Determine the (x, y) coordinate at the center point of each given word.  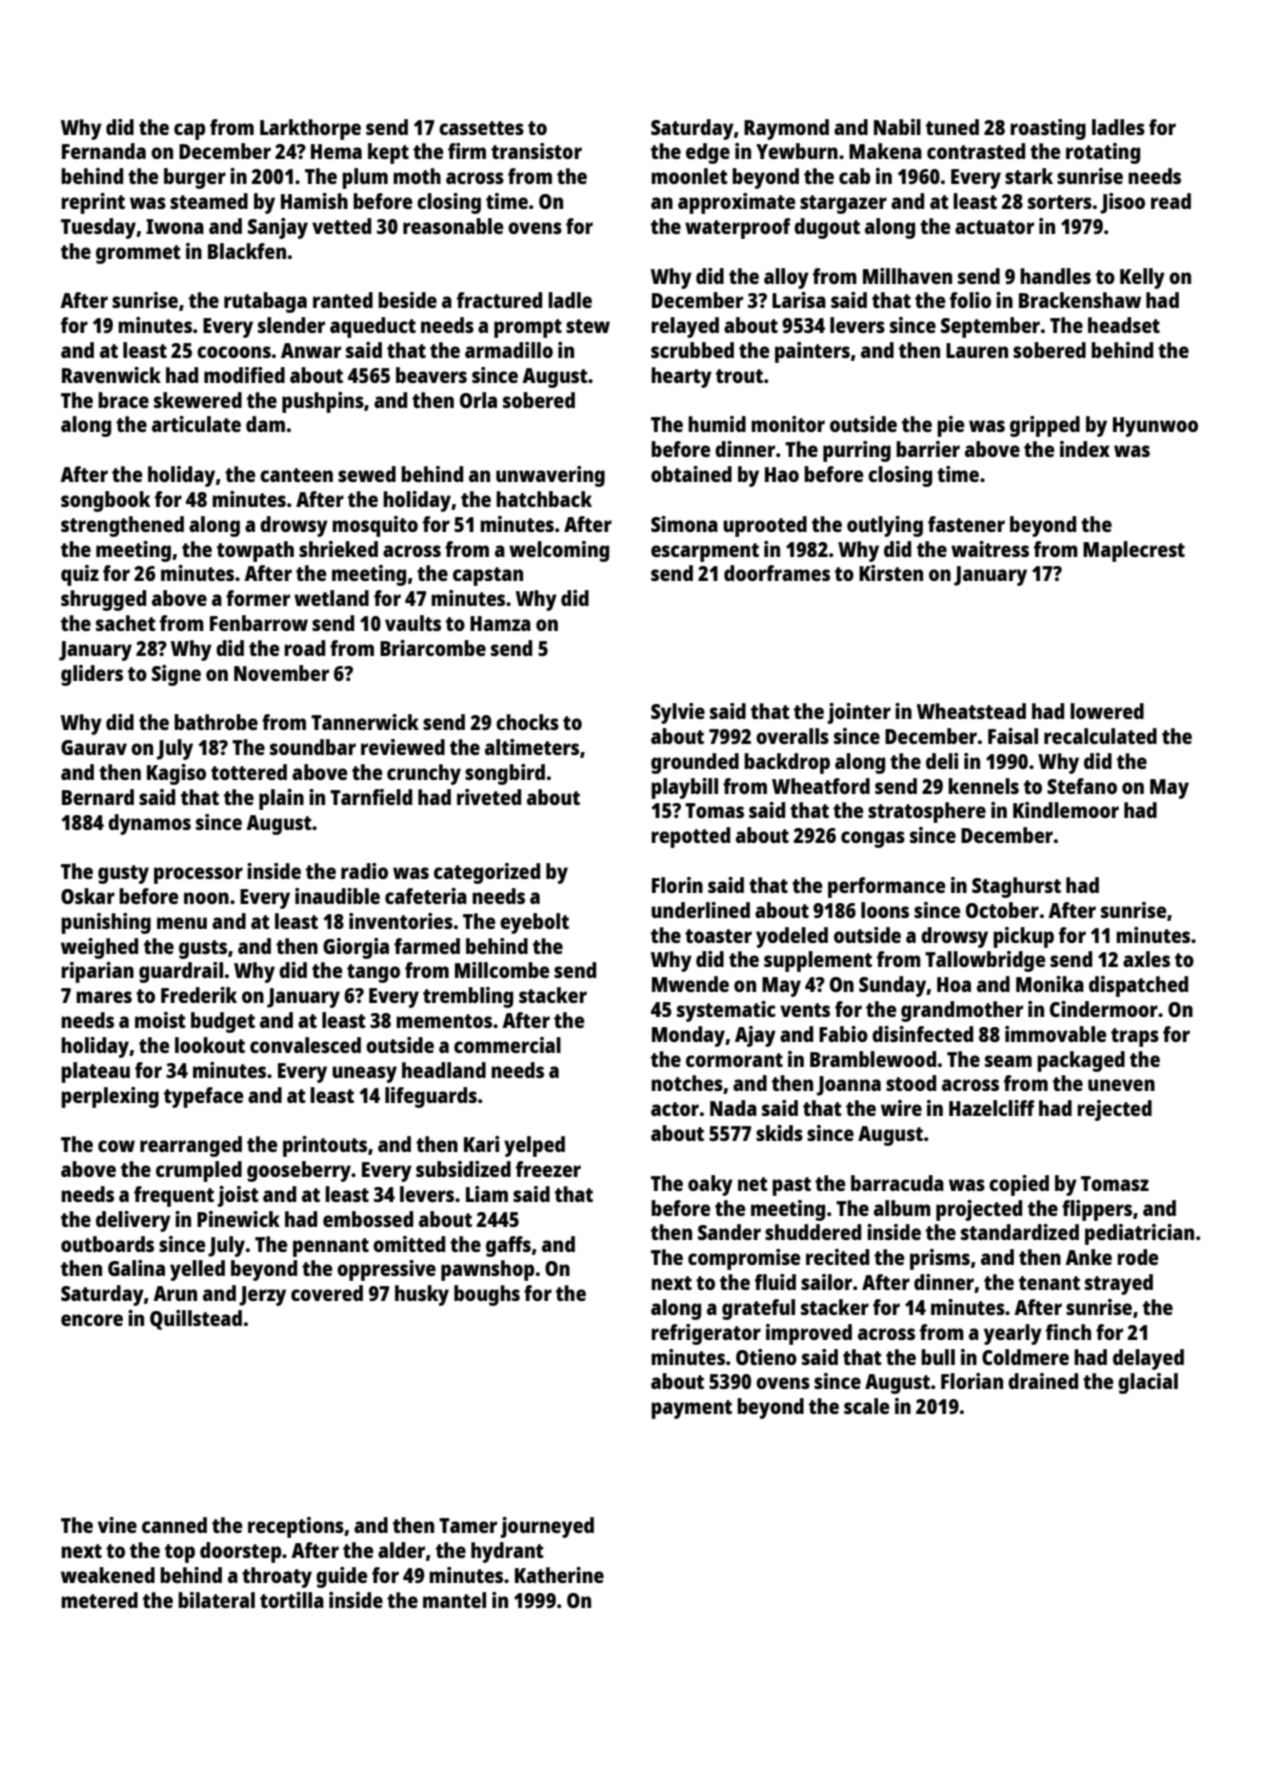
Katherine (559, 1575)
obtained (691, 474)
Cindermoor (1104, 1009)
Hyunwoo (1155, 427)
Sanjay (278, 228)
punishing (106, 923)
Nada (733, 1108)
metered (99, 1600)
